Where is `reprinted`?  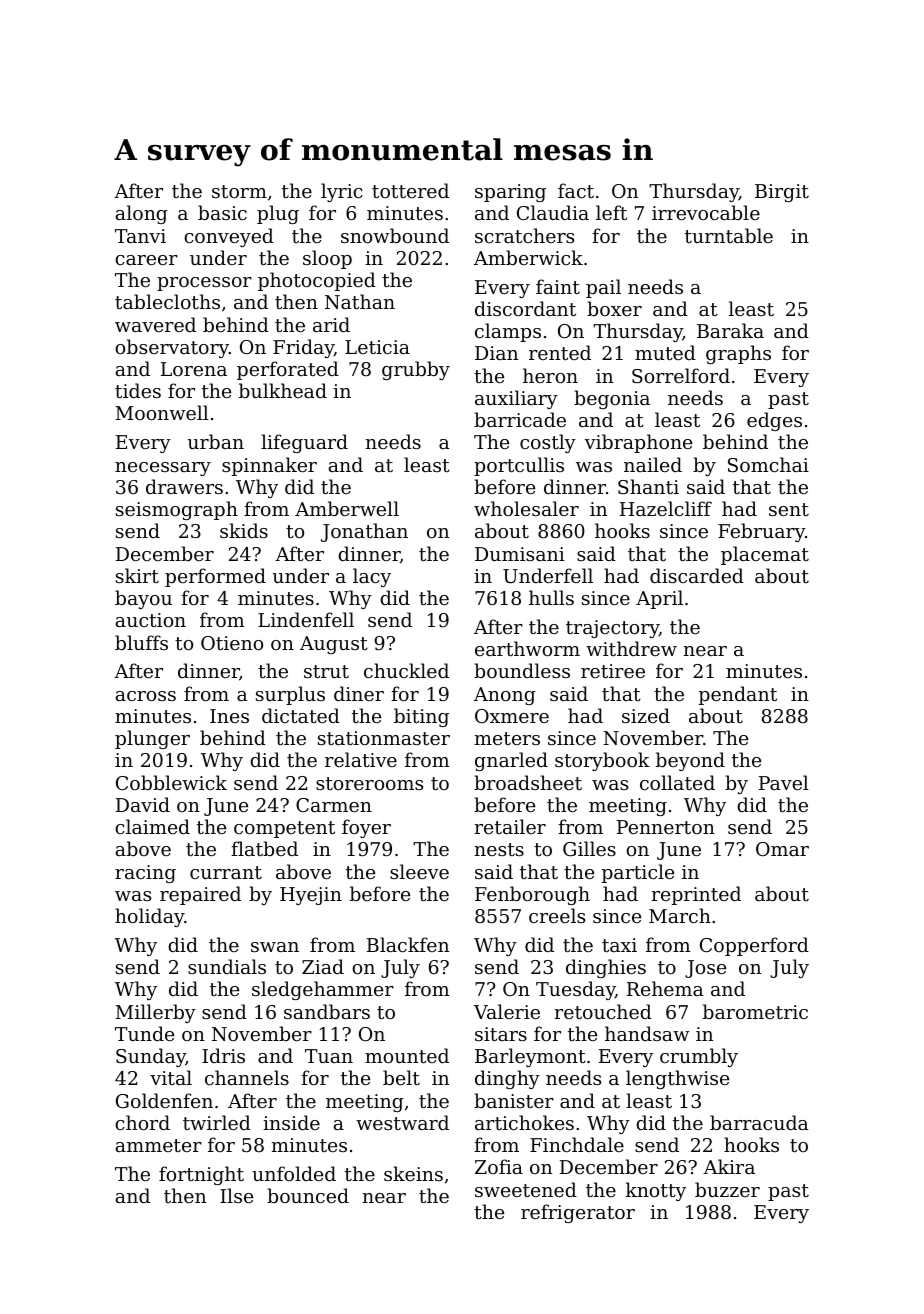 reprinted is located at coordinates (696, 895).
